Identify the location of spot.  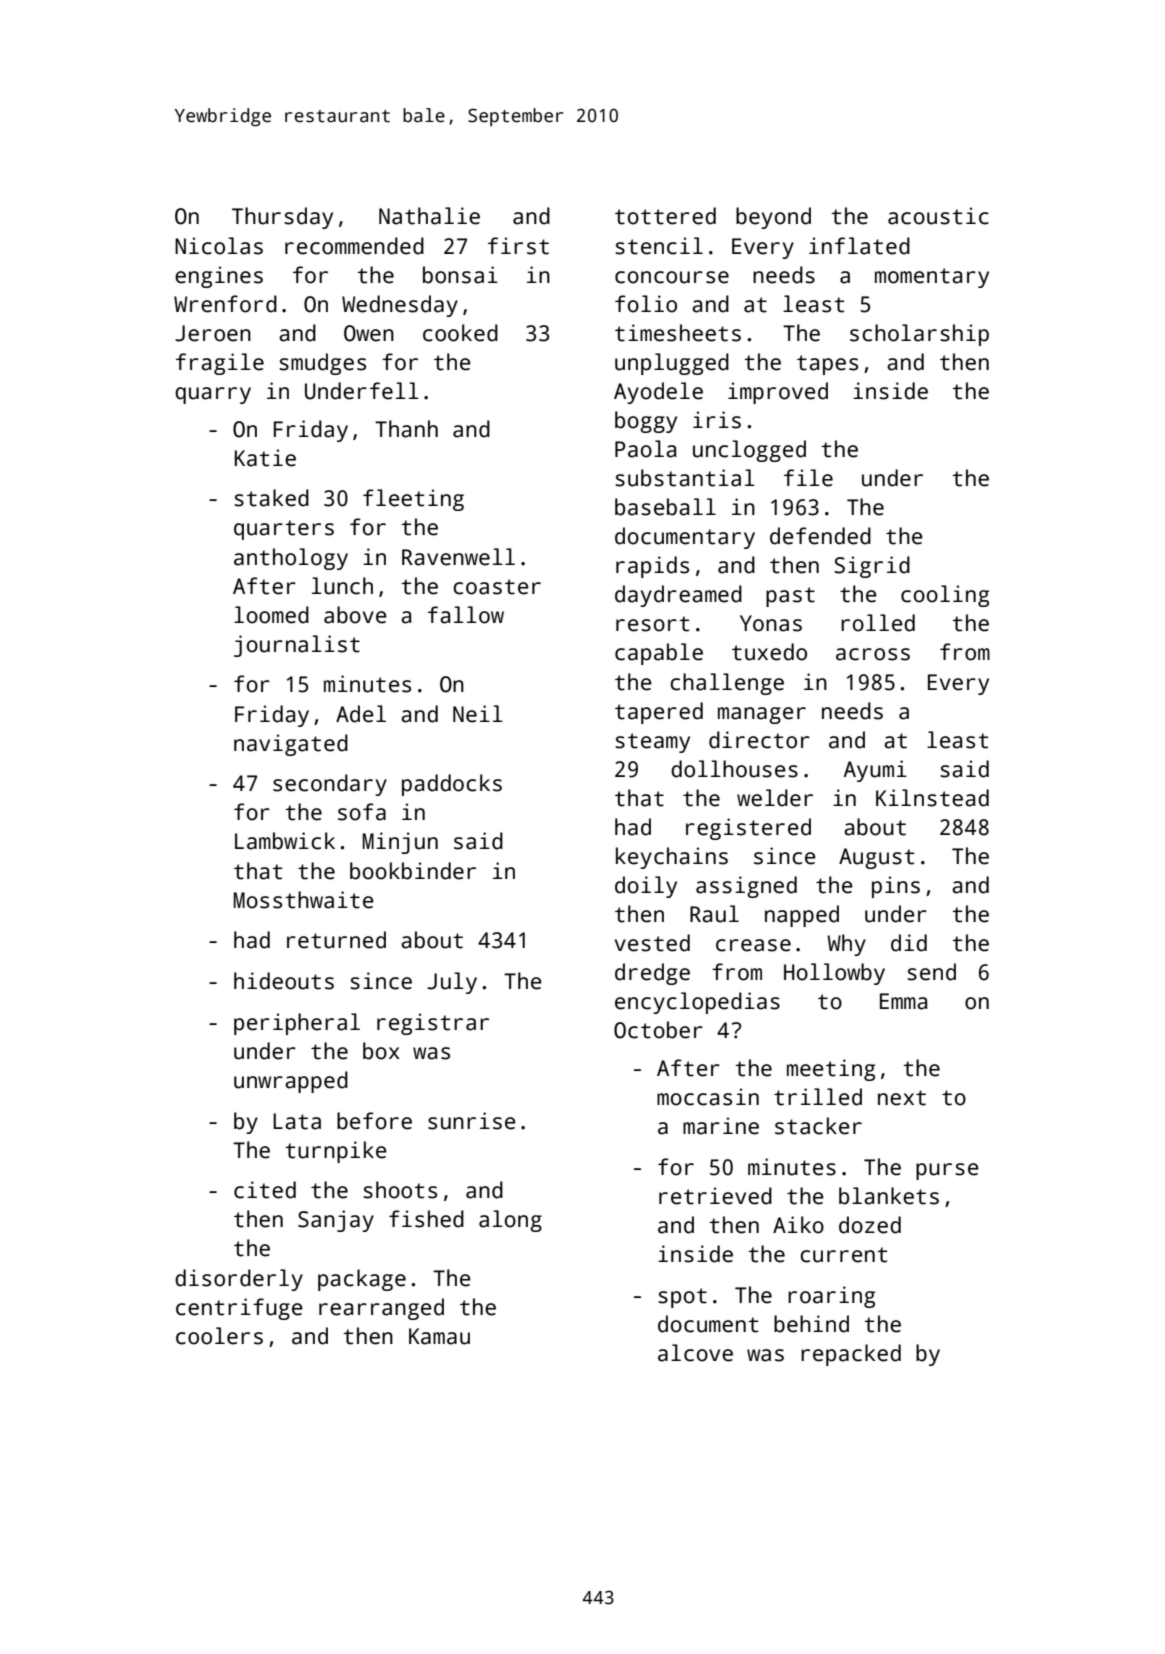
(682, 1298).
